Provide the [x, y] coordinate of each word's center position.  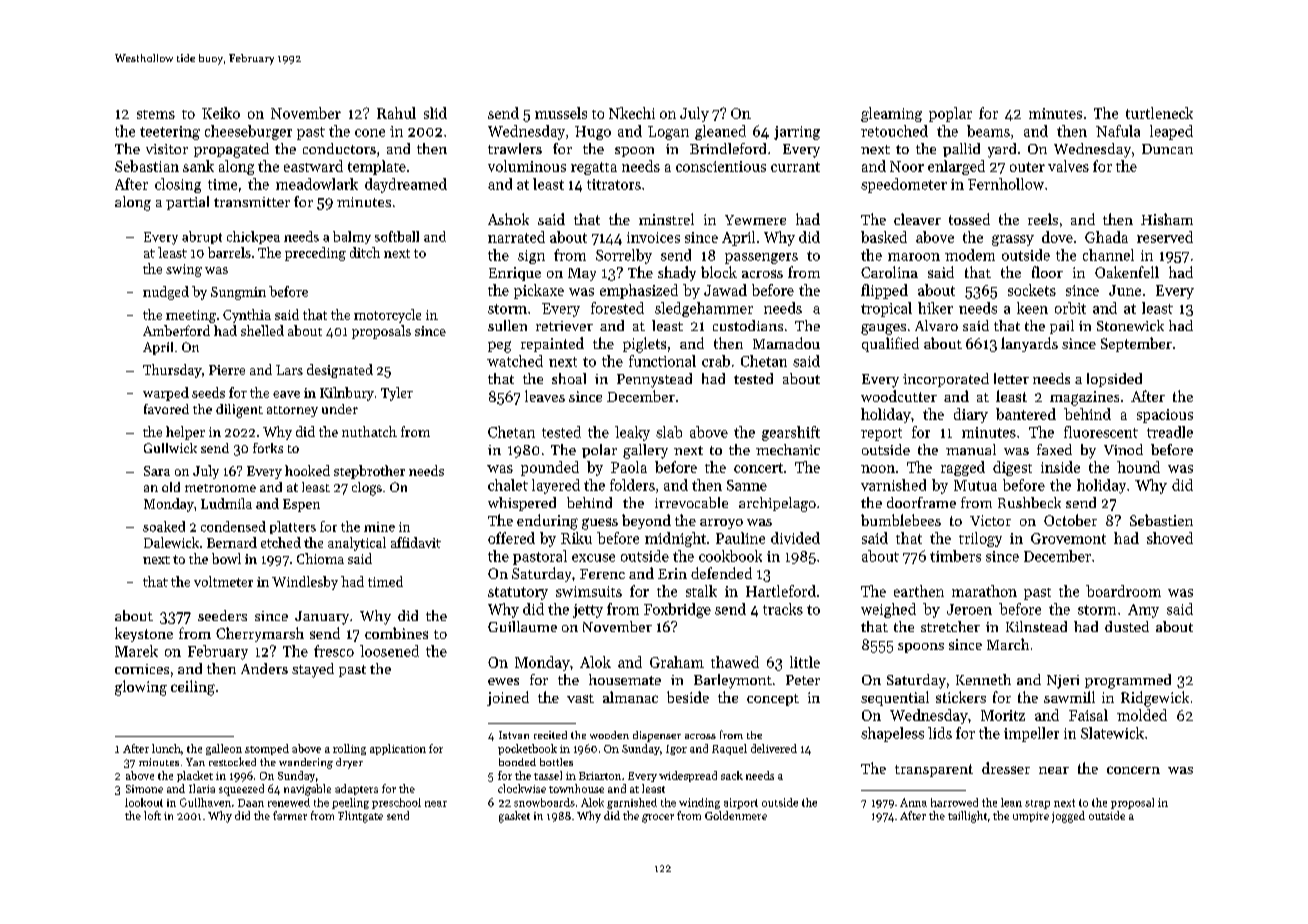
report [881, 434]
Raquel [729, 749]
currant [795, 167]
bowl [226, 558]
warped [166, 394]
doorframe [921, 502]
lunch [166, 748]
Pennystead [654, 380]
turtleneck [1159, 113]
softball [397, 236]
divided [795, 538]
